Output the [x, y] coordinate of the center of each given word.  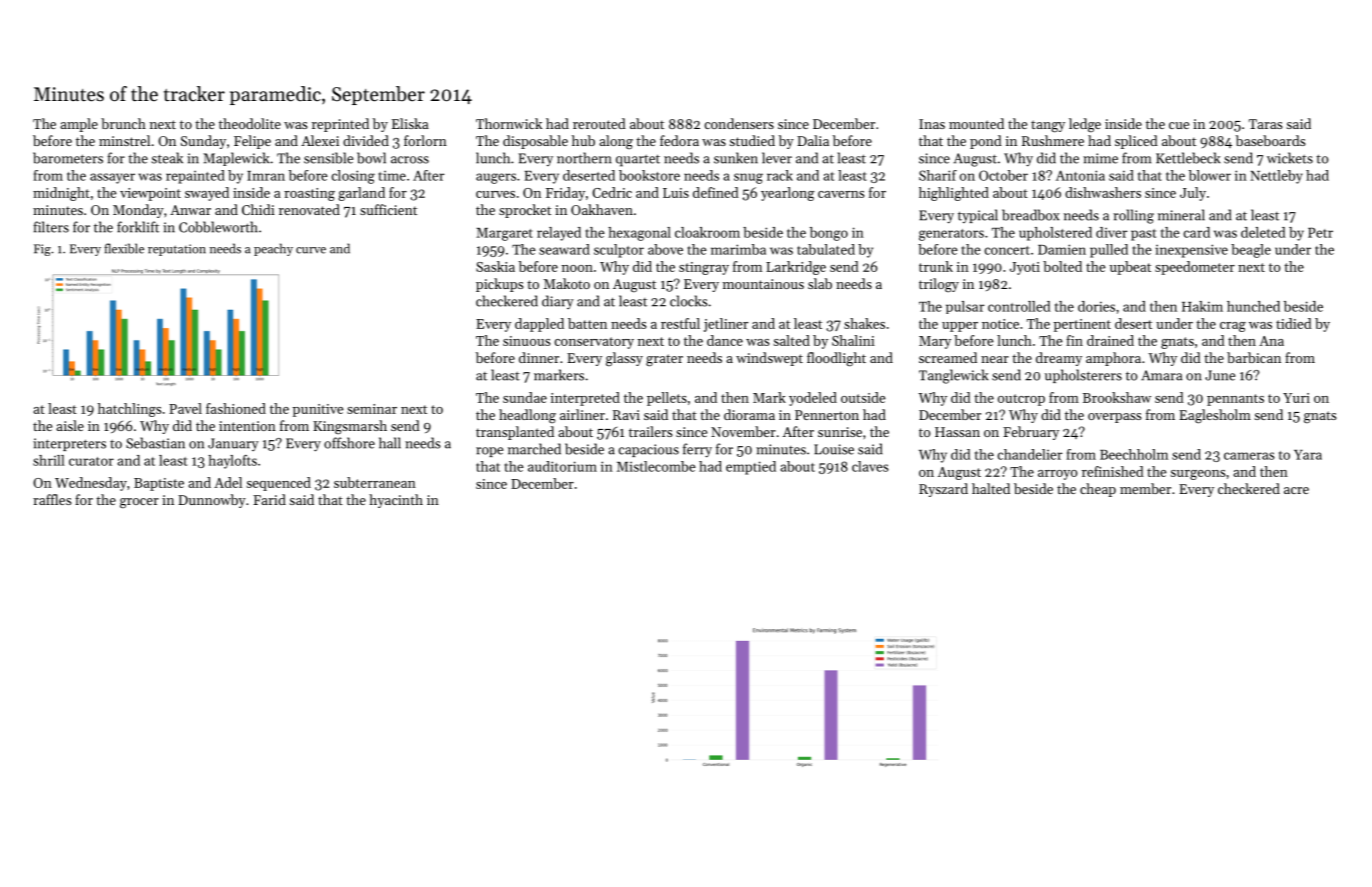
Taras [1266, 124]
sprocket [525, 211]
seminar [372, 409]
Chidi [258, 209]
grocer [139, 503]
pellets [667, 399]
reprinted [340, 125]
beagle [1251, 251]
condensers [739, 123]
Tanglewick [953, 376]
